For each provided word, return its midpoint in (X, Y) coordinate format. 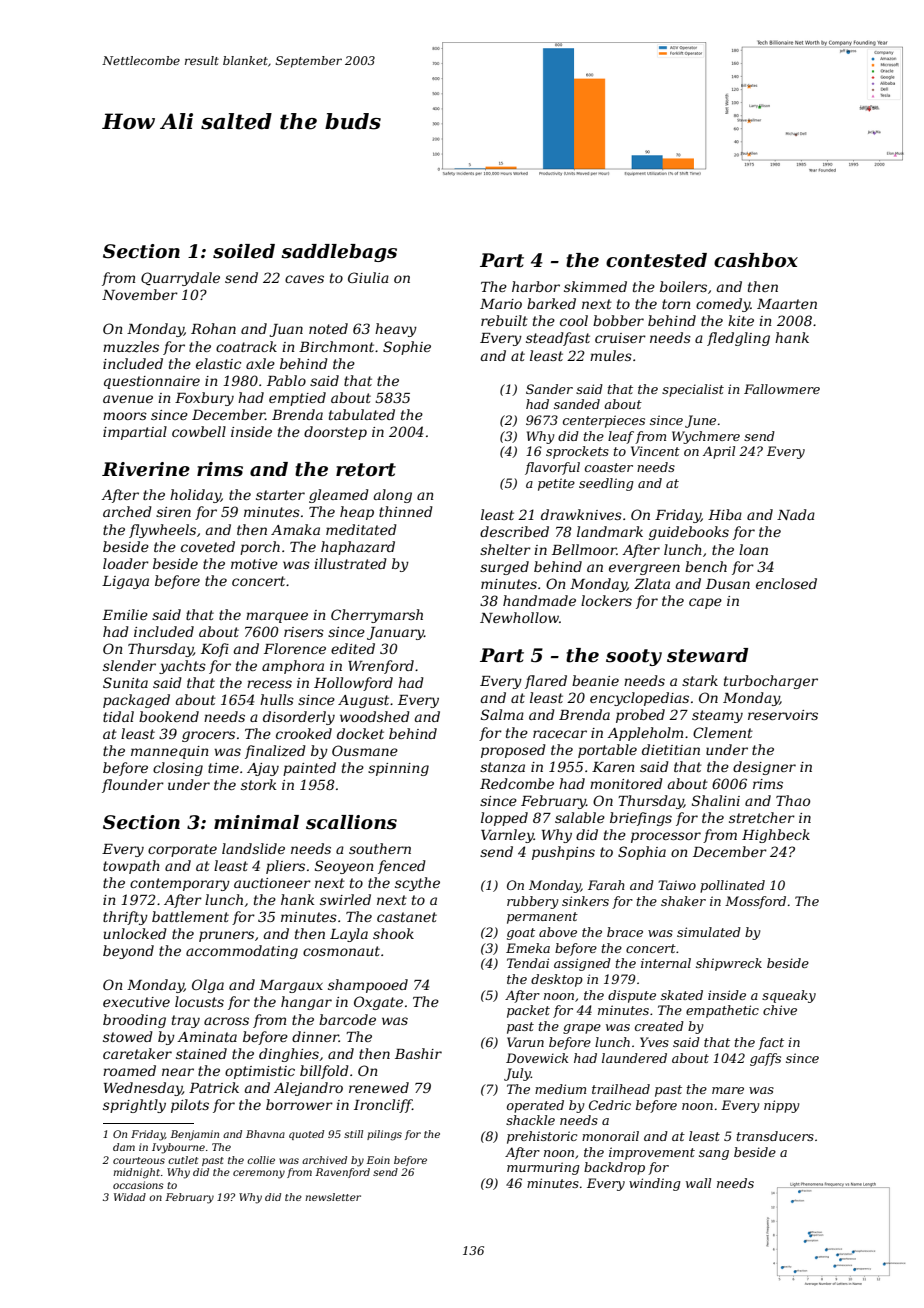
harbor (536, 286)
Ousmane (365, 750)
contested (656, 260)
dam (124, 1147)
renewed (379, 1087)
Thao (793, 800)
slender (129, 665)
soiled (244, 251)
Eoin (378, 1160)
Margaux (291, 986)
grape (582, 1029)
